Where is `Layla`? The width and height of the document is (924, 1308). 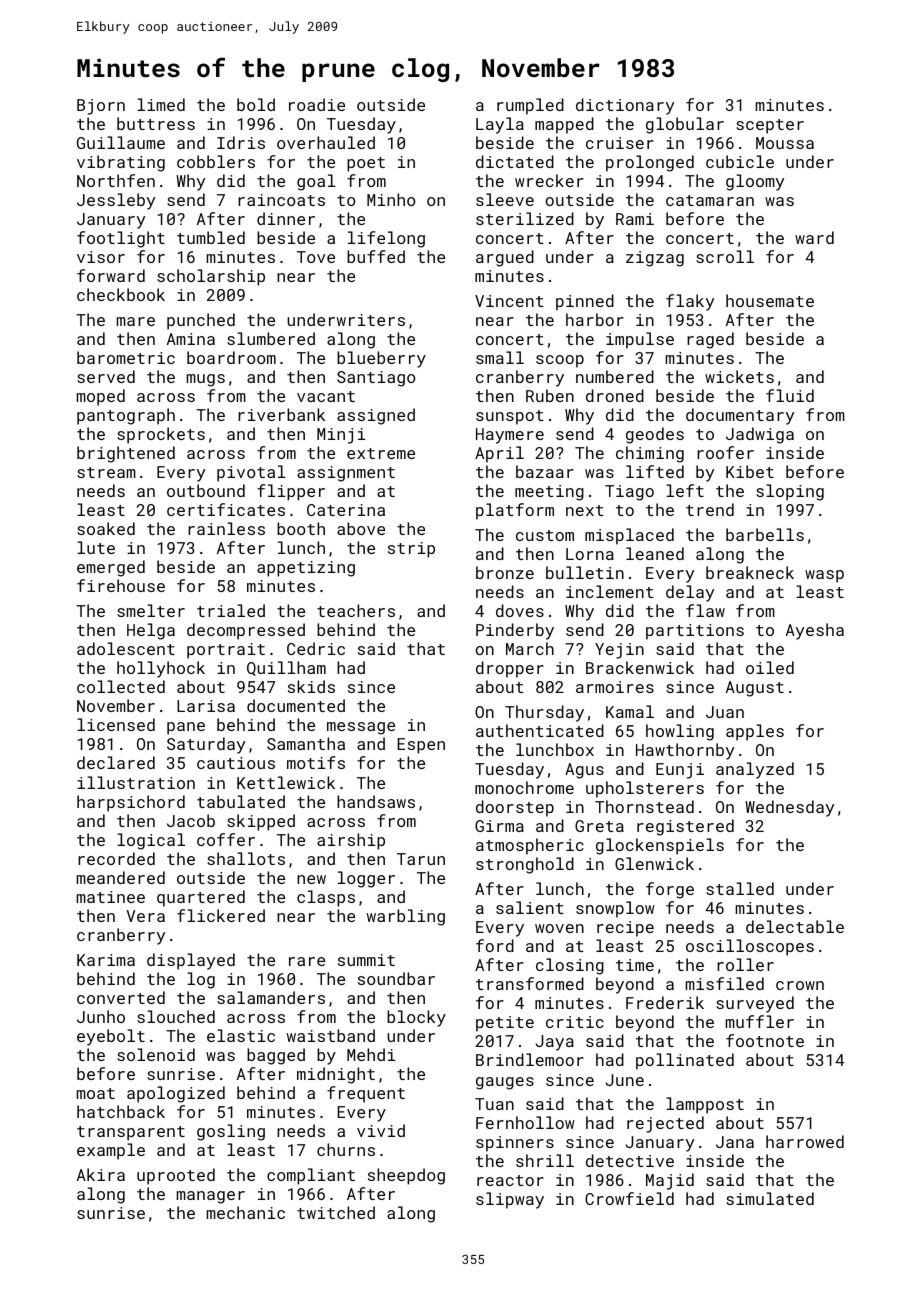
Layla is located at coordinates (500, 125).
